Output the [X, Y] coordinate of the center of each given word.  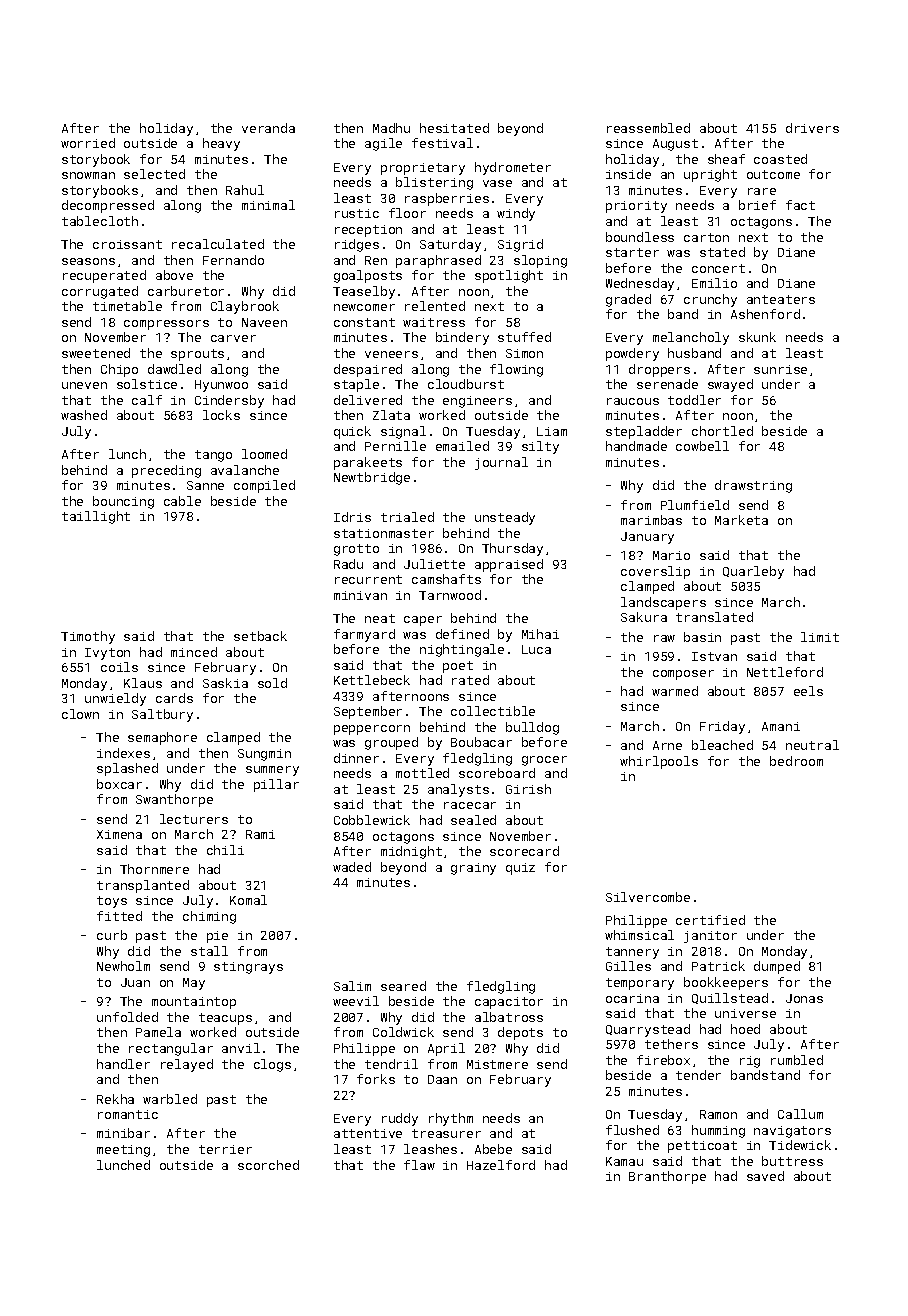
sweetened [96, 353]
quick [352, 432]
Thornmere [154, 869]
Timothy [88, 637]
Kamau [624, 1161]
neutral [812, 745]
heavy [221, 144]
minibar [123, 1133]
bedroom [796, 761]
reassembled [648, 128]
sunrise [780, 369]
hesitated [454, 128]
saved [765, 1176]
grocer [544, 761]
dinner [356, 758]
